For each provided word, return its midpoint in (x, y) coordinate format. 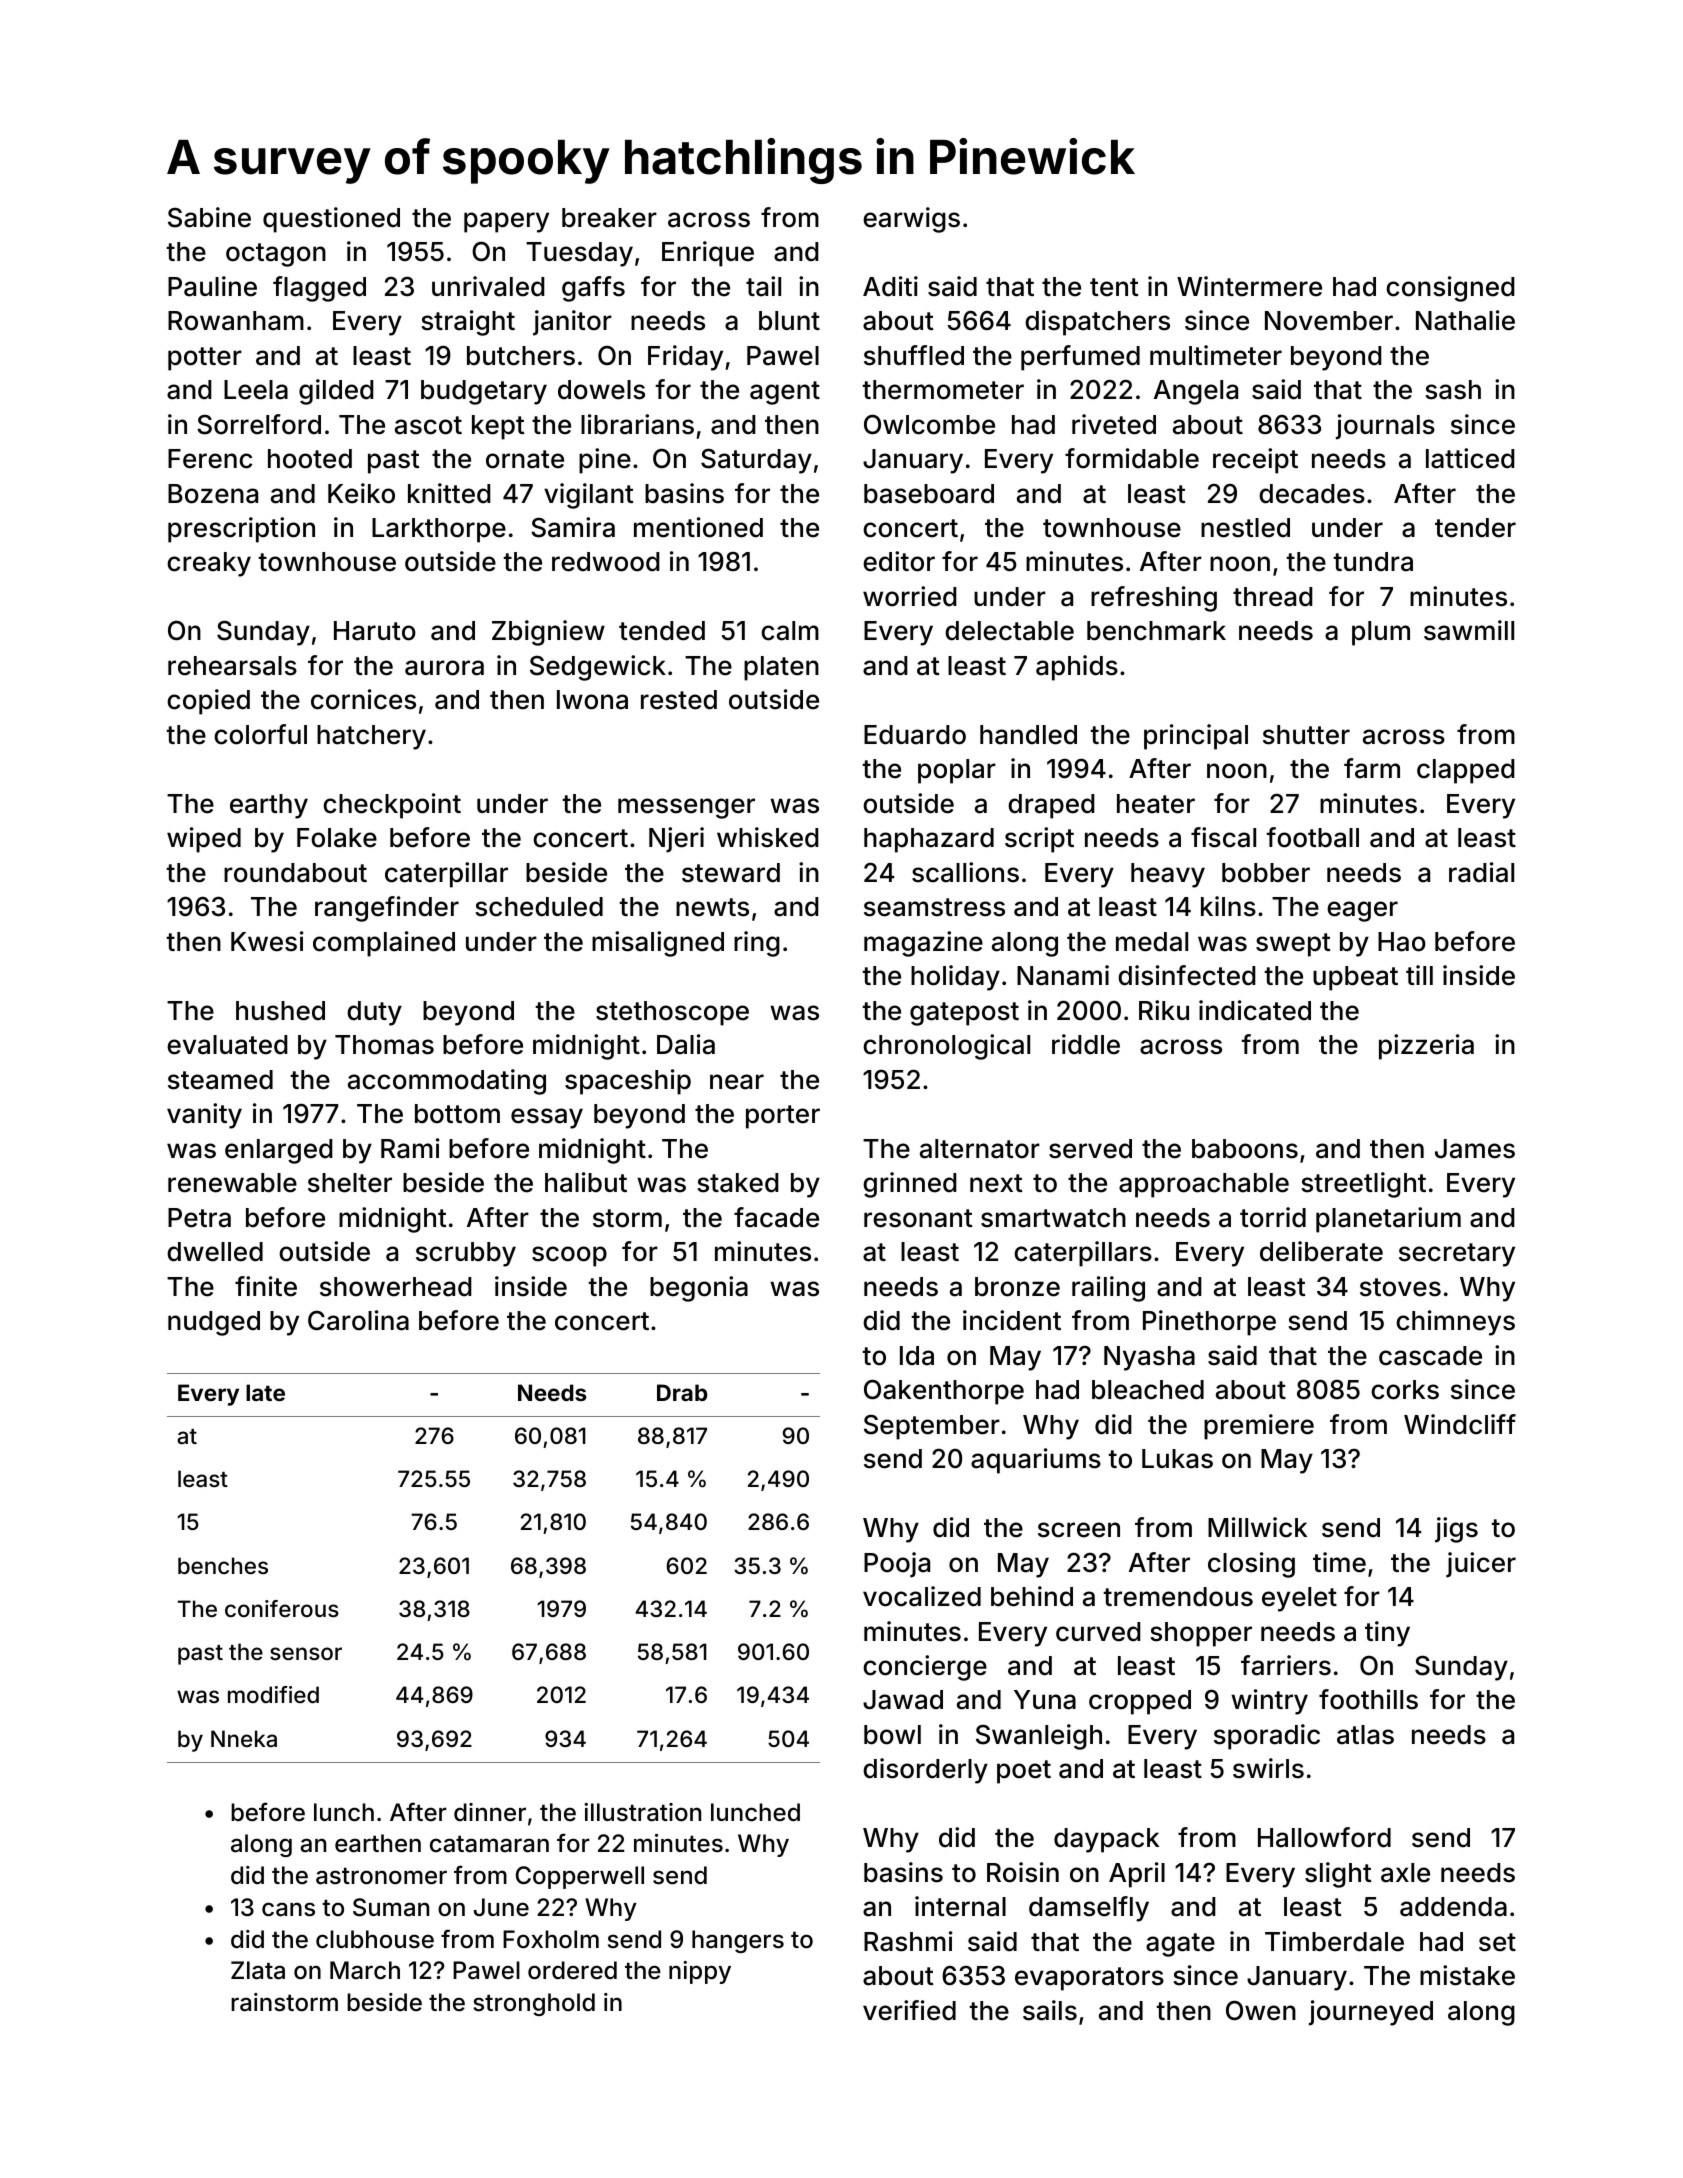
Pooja (897, 1565)
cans (288, 1909)
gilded (336, 392)
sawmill (1469, 630)
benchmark (1156, 631)
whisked (768, 837)
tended (662, 631)
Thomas (384, 1045)
